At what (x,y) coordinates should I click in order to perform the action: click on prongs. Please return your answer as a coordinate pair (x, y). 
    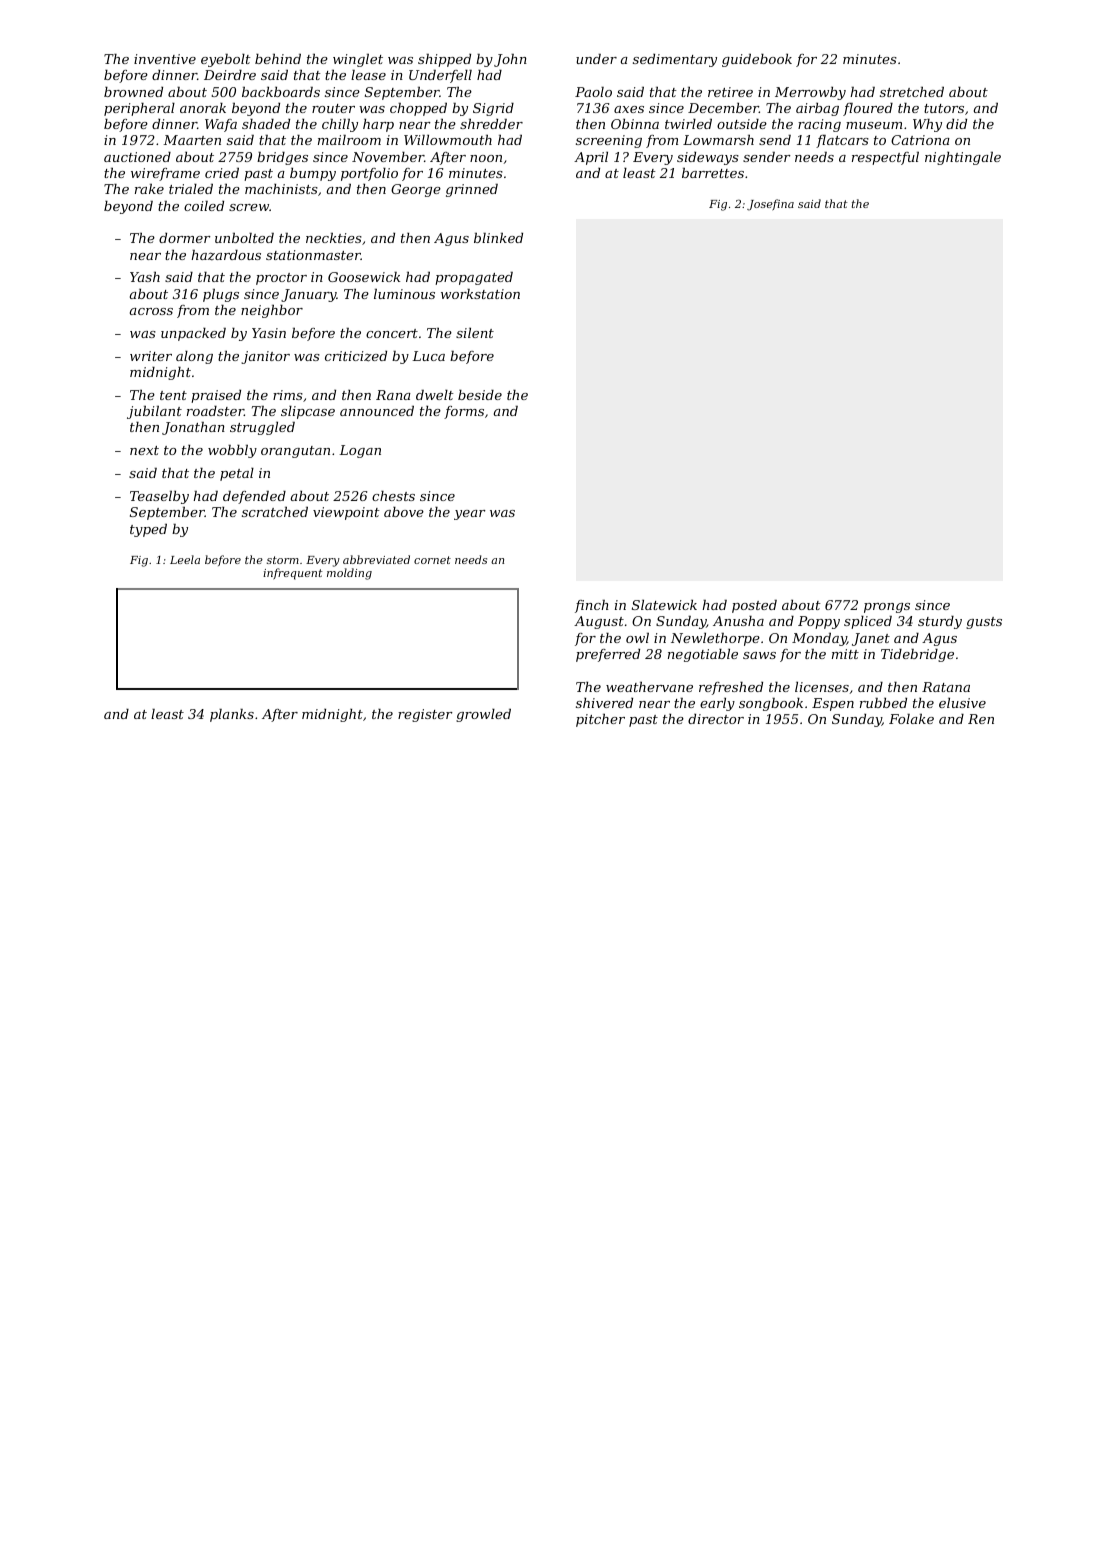
    Looking at the image, I should click on (887, 608).
